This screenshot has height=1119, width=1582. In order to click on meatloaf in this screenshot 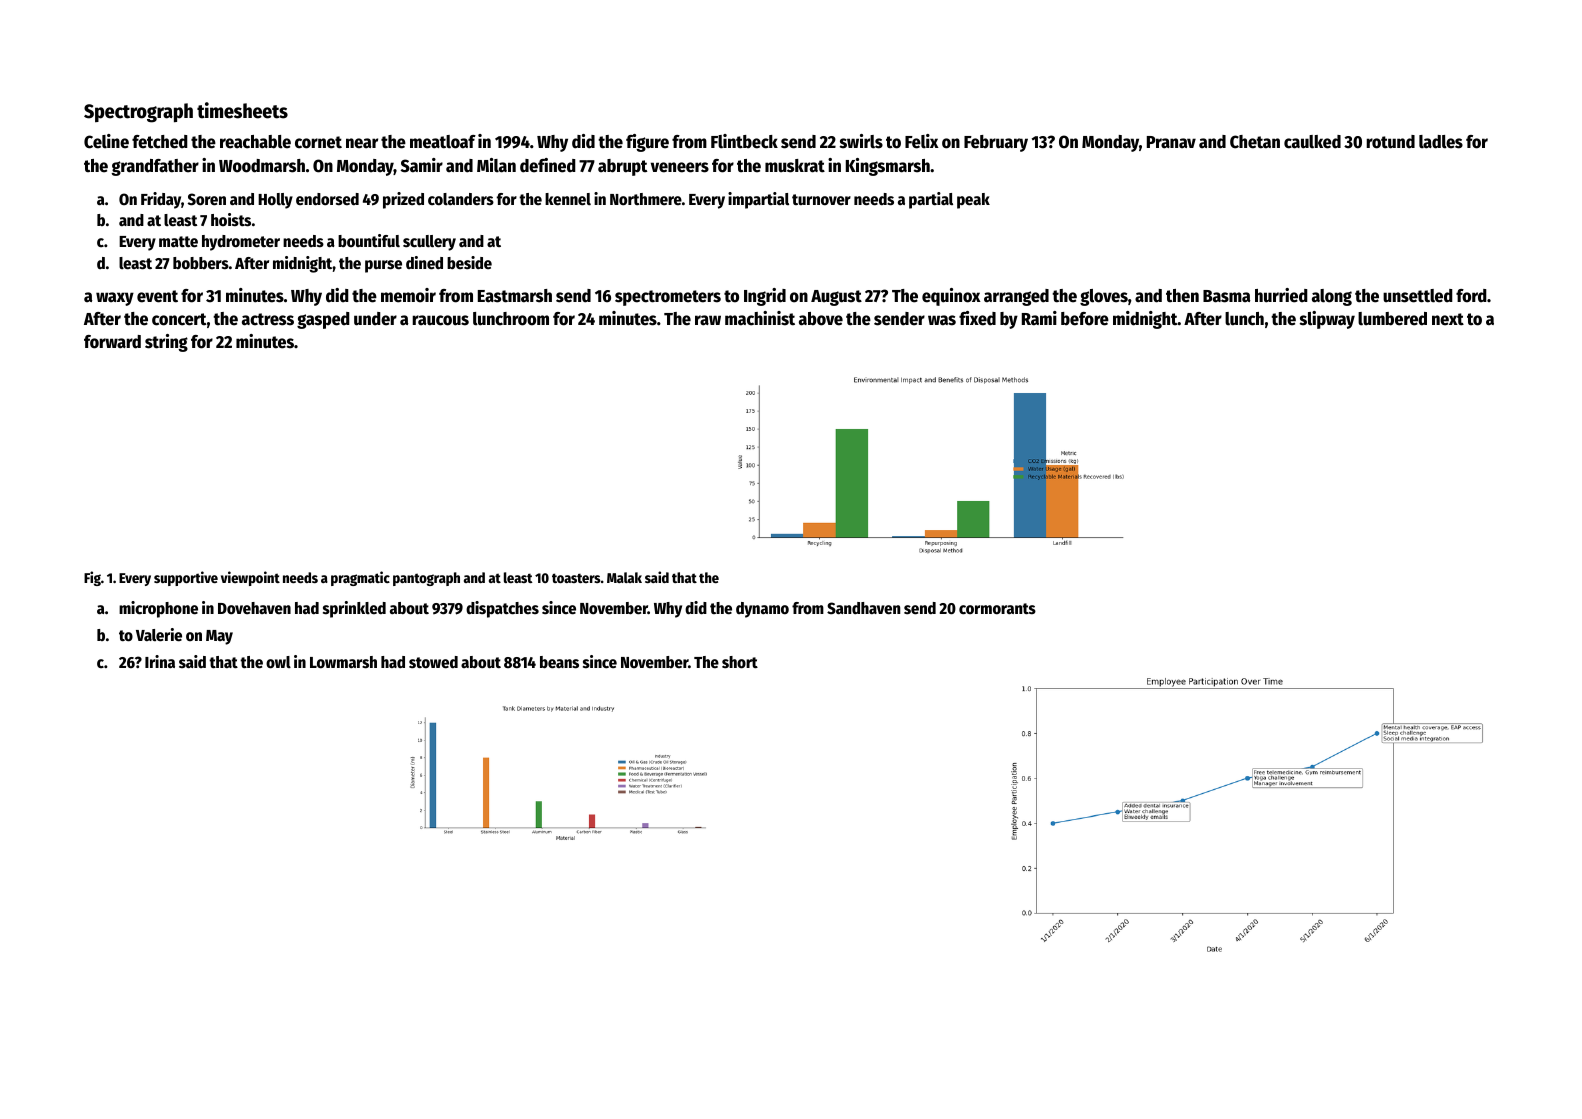, I will do `click(443, 142)`.
